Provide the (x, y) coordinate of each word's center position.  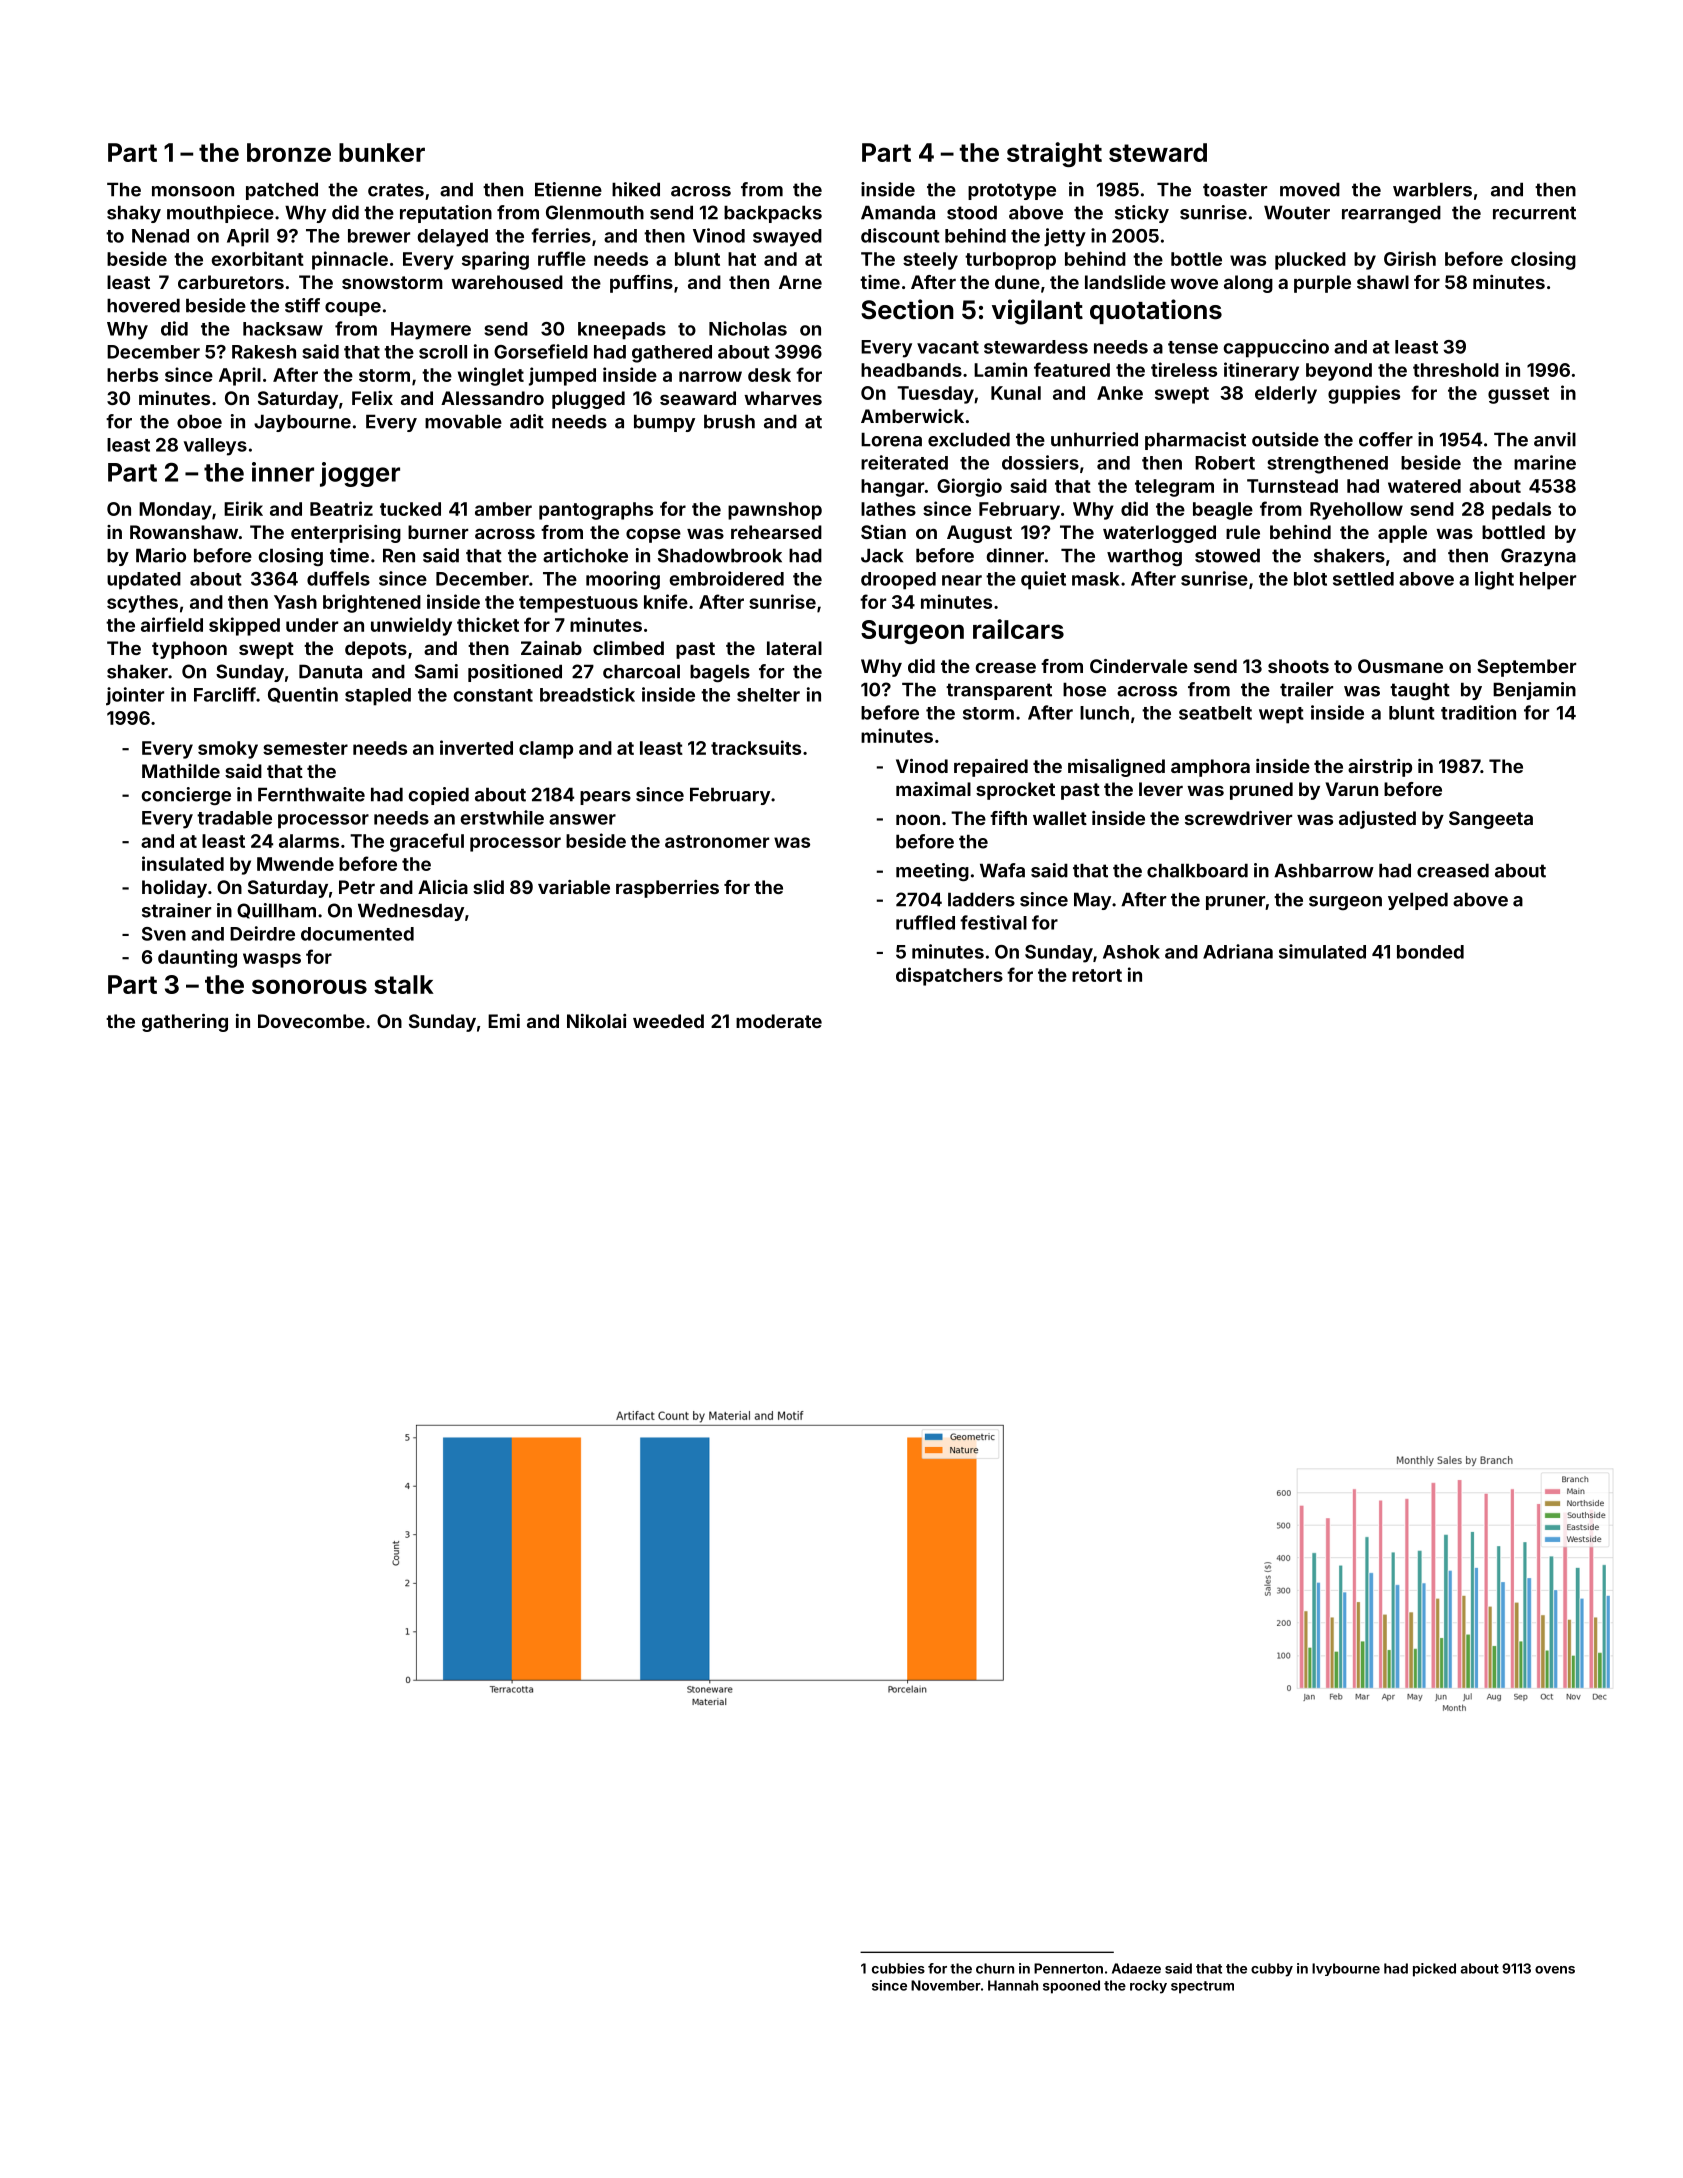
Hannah (1013, 1985)
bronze (289, 152)
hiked (636, 189)
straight (1054, 154)
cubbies (898, 1968)
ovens (1555, 1970)
